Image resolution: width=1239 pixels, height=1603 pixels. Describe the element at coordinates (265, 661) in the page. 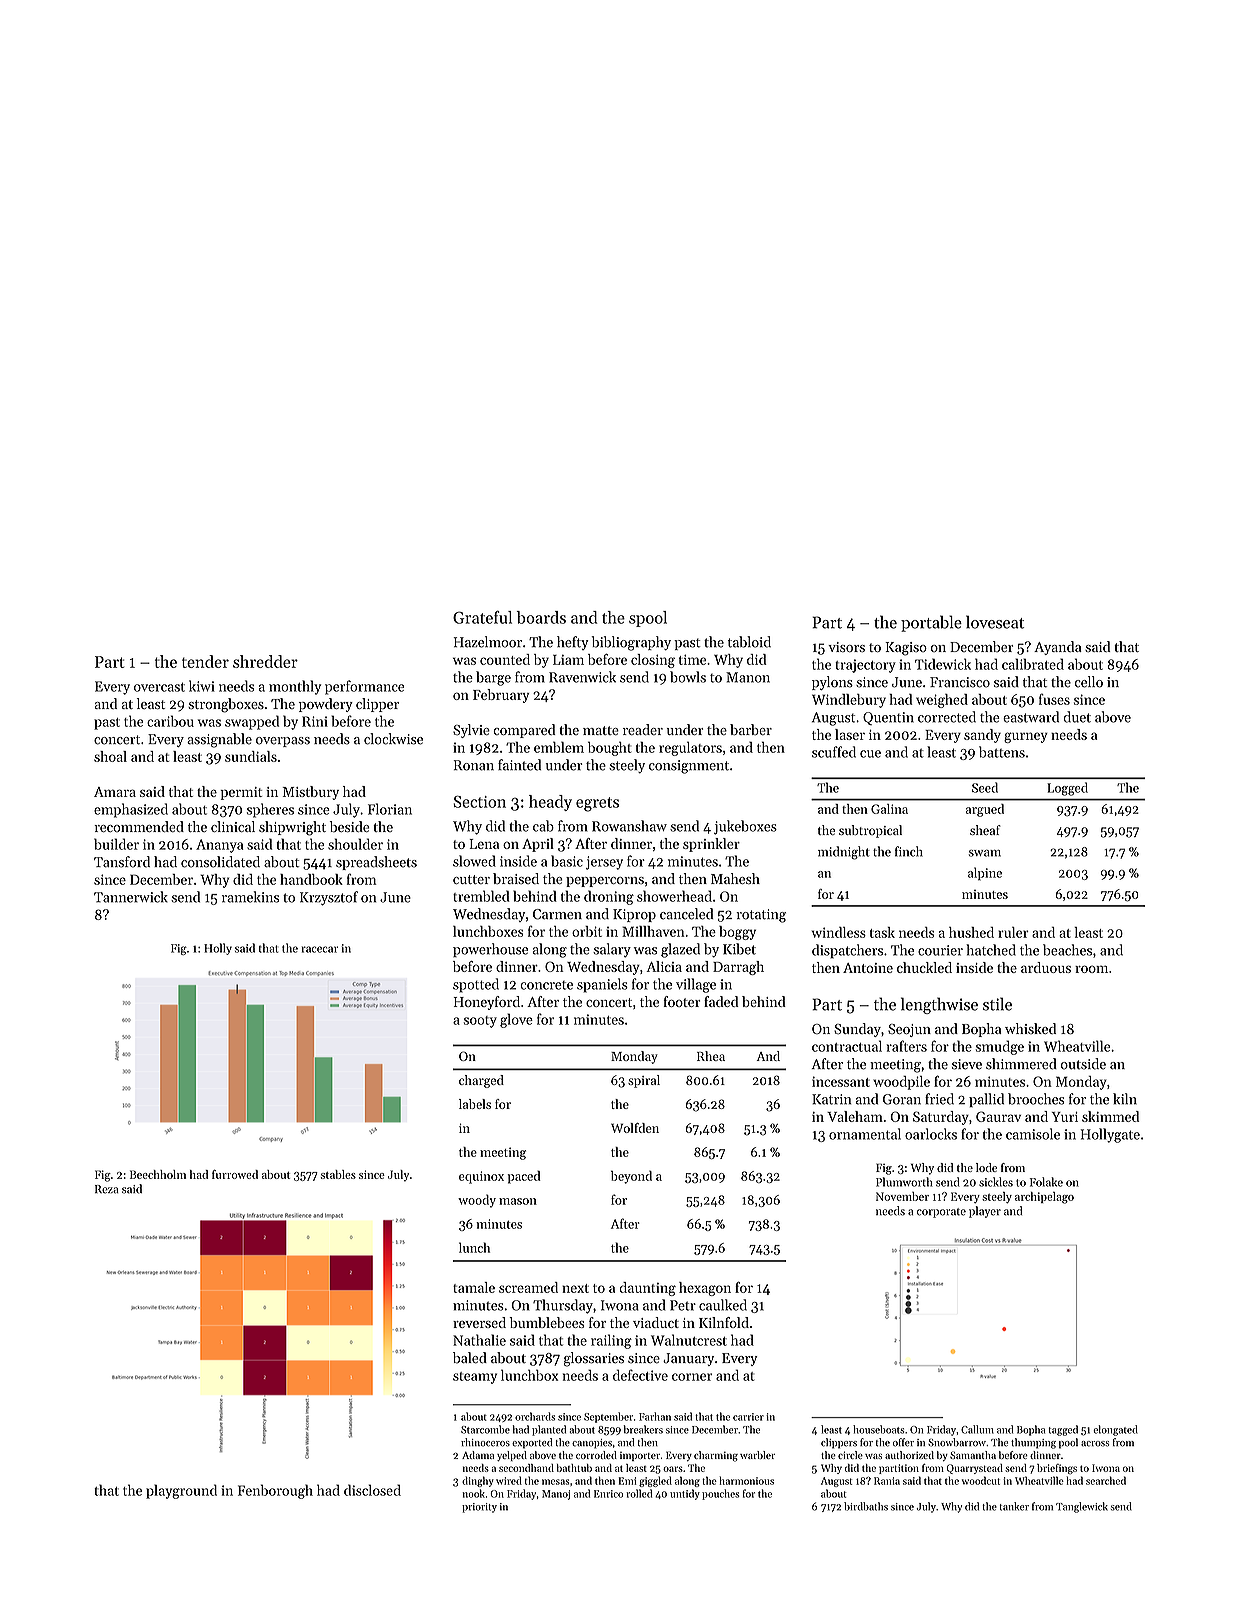

I see `shredder` at that location.
